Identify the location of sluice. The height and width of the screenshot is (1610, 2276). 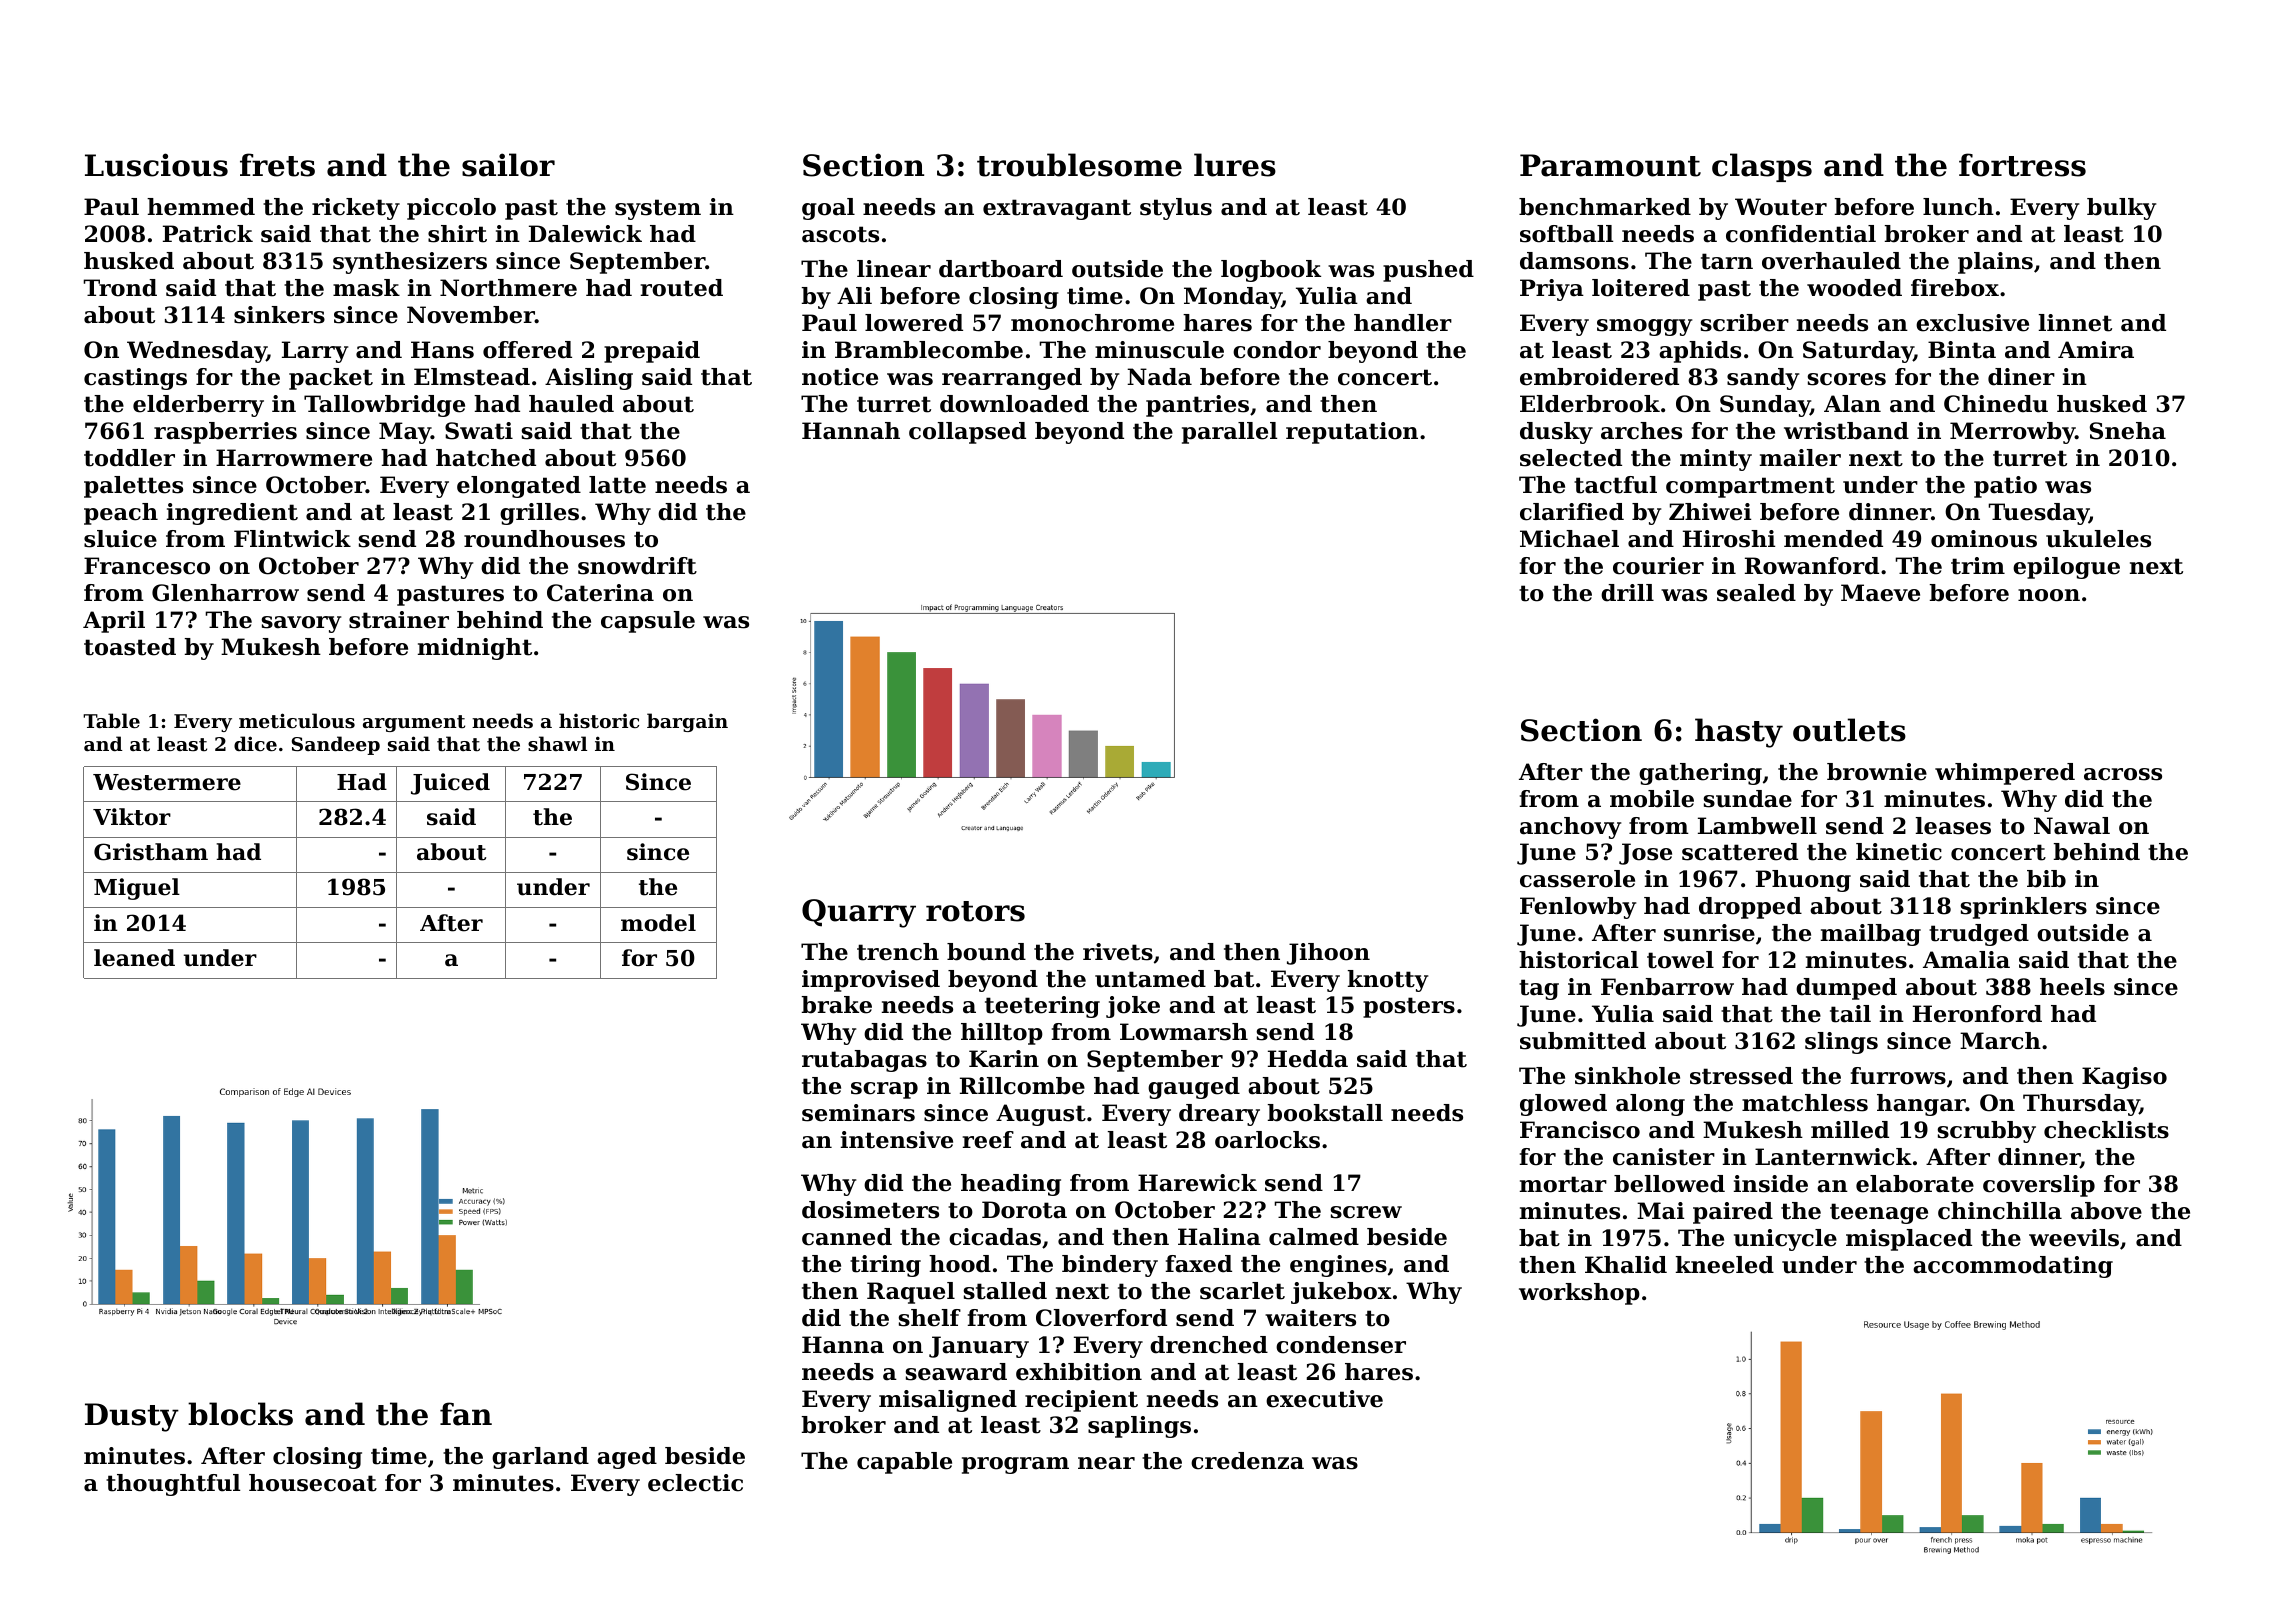
(120, 539).
